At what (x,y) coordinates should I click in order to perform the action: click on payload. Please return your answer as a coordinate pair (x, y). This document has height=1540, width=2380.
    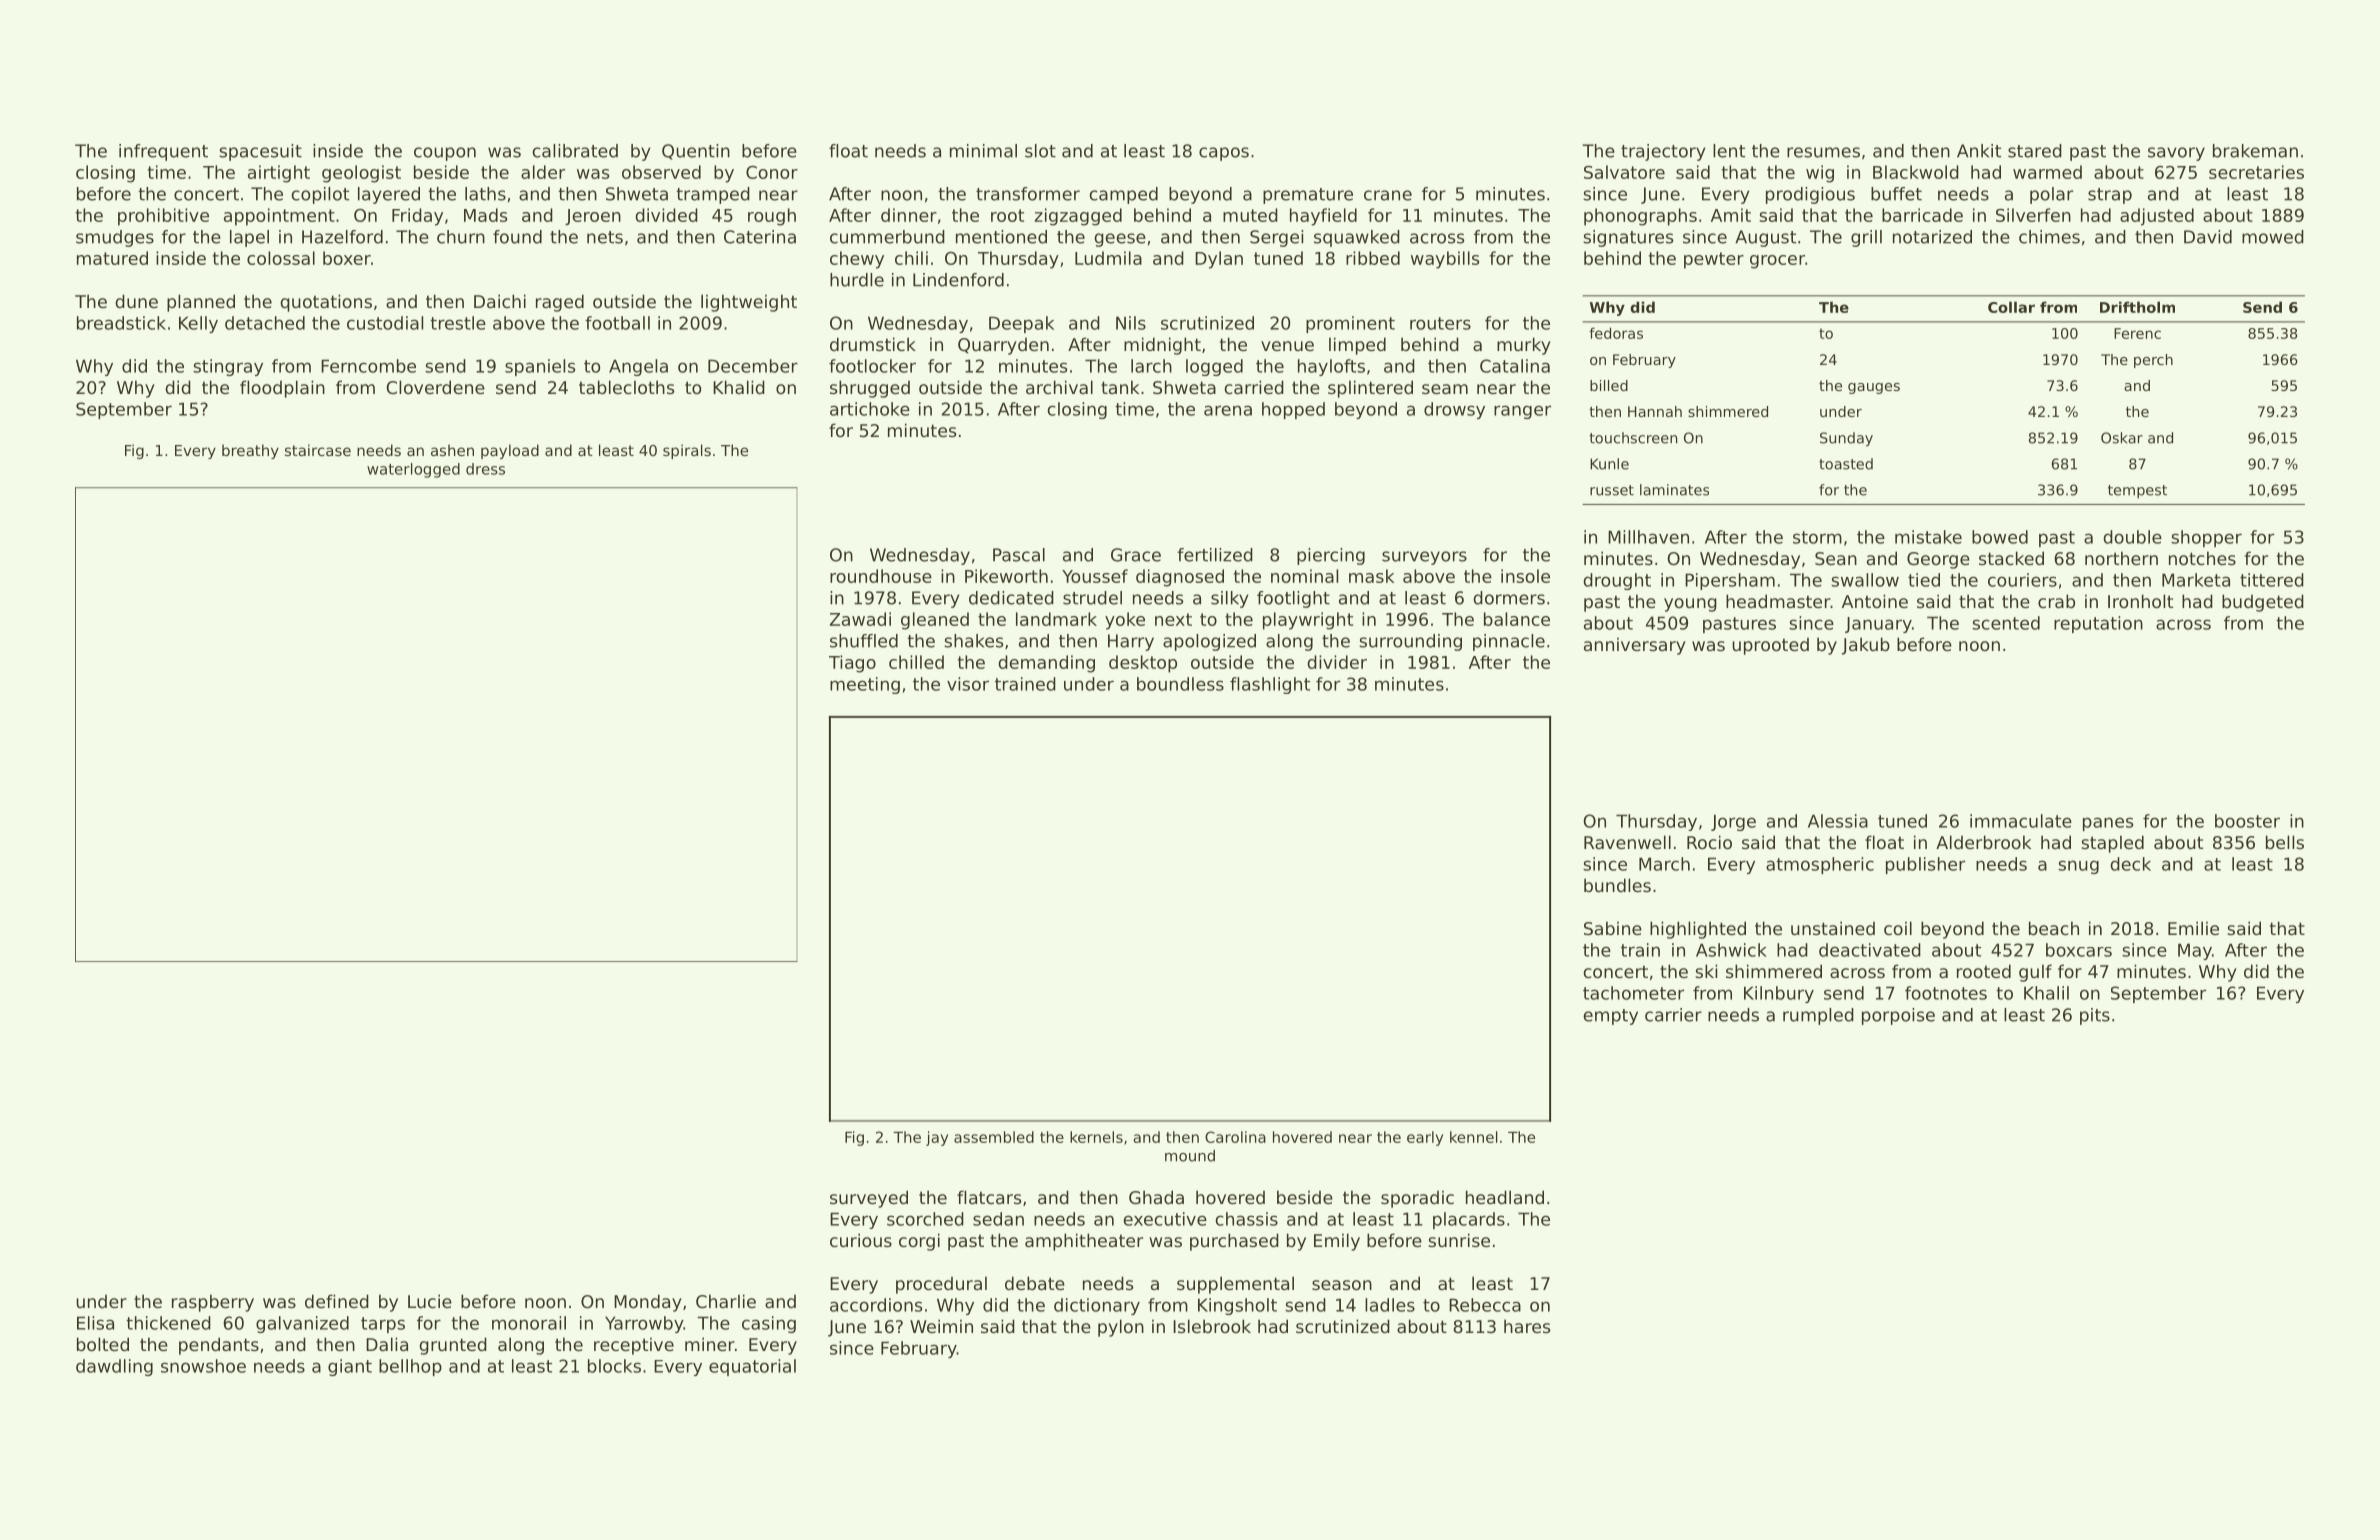
    Looking at the image, I should click on (510, 451).
